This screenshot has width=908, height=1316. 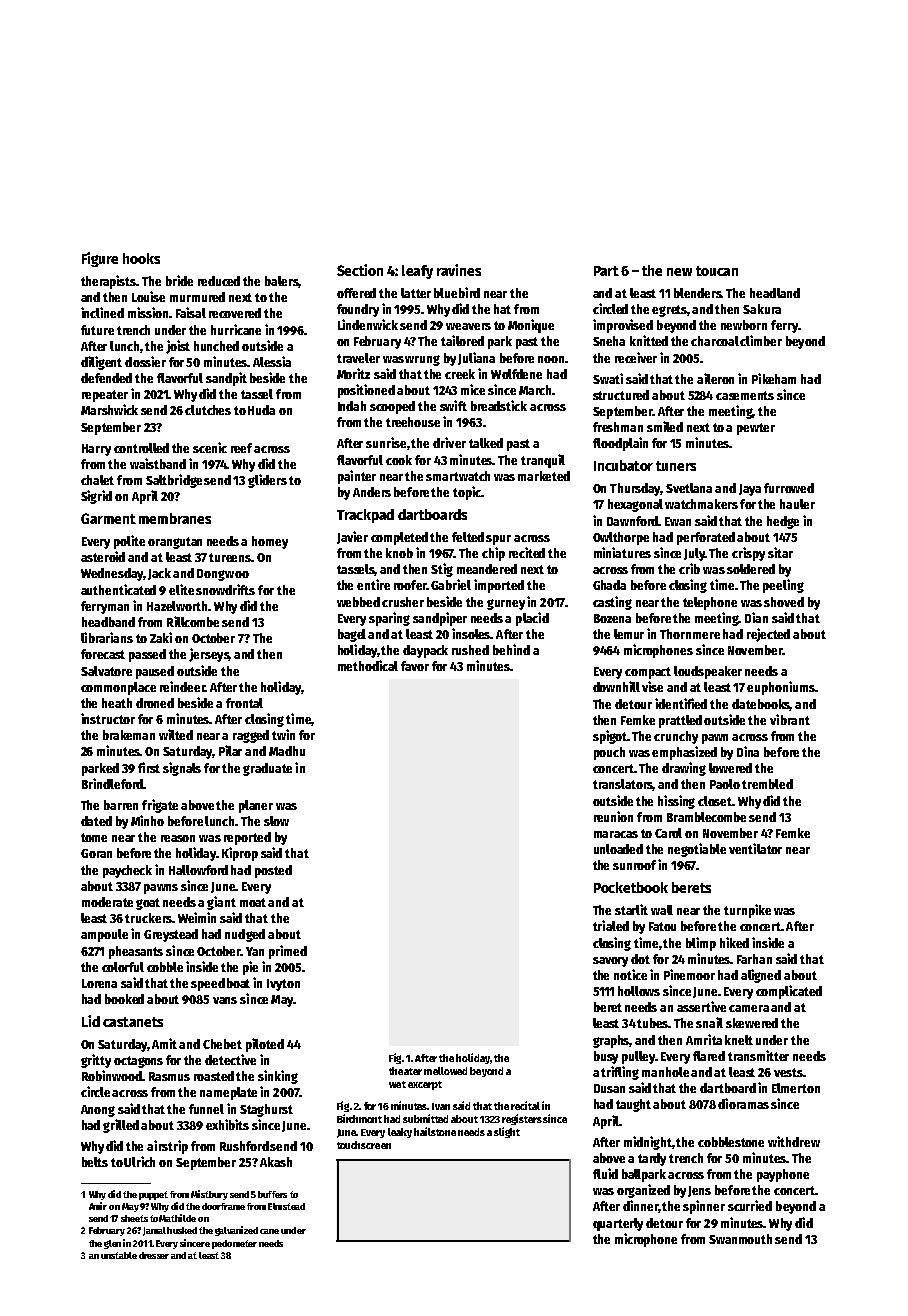 I want to click on Part, so click(x=606, y=271).
